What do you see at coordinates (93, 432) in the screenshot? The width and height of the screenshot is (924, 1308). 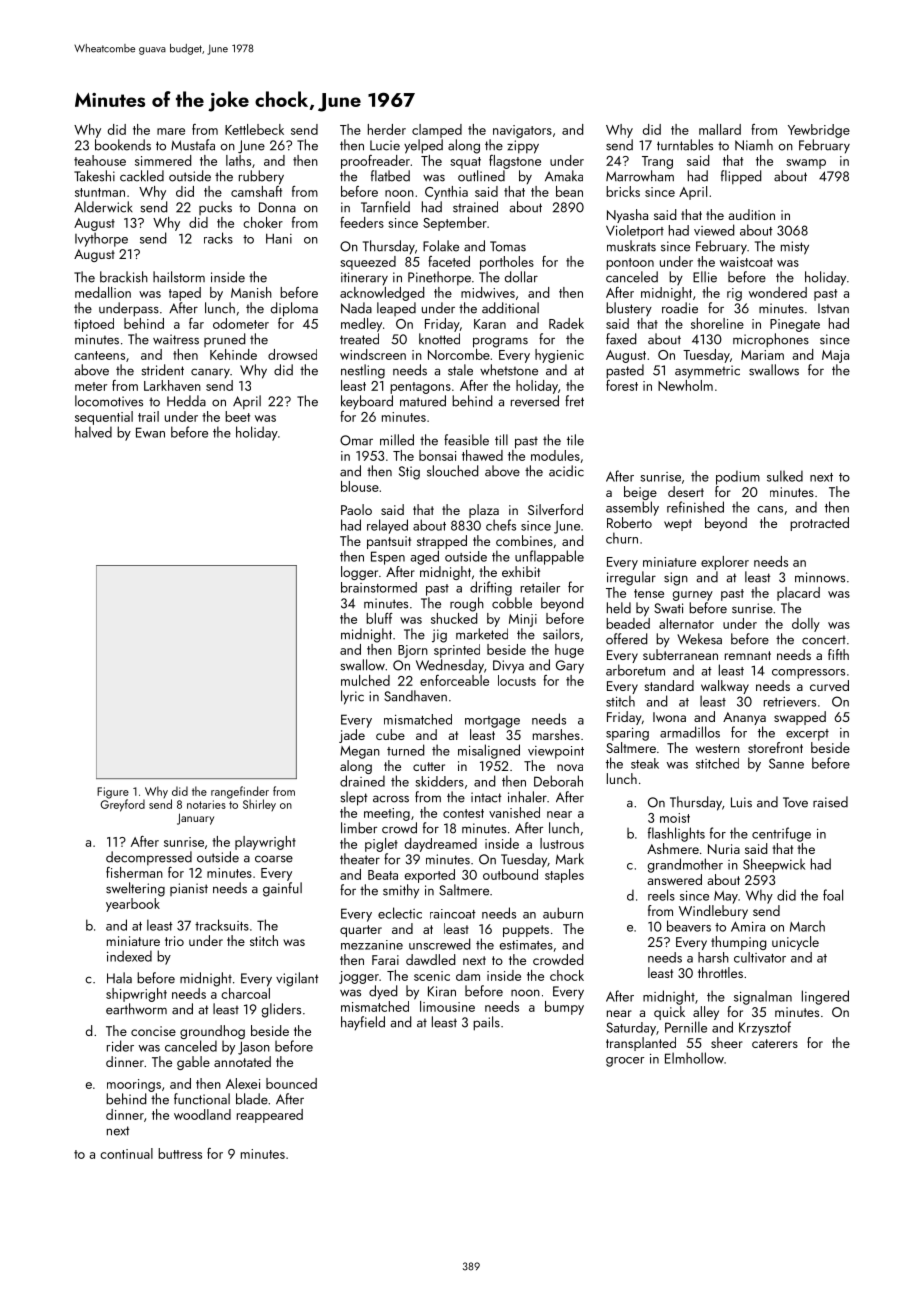 I see `halved` at bounding box center [93, 432].
